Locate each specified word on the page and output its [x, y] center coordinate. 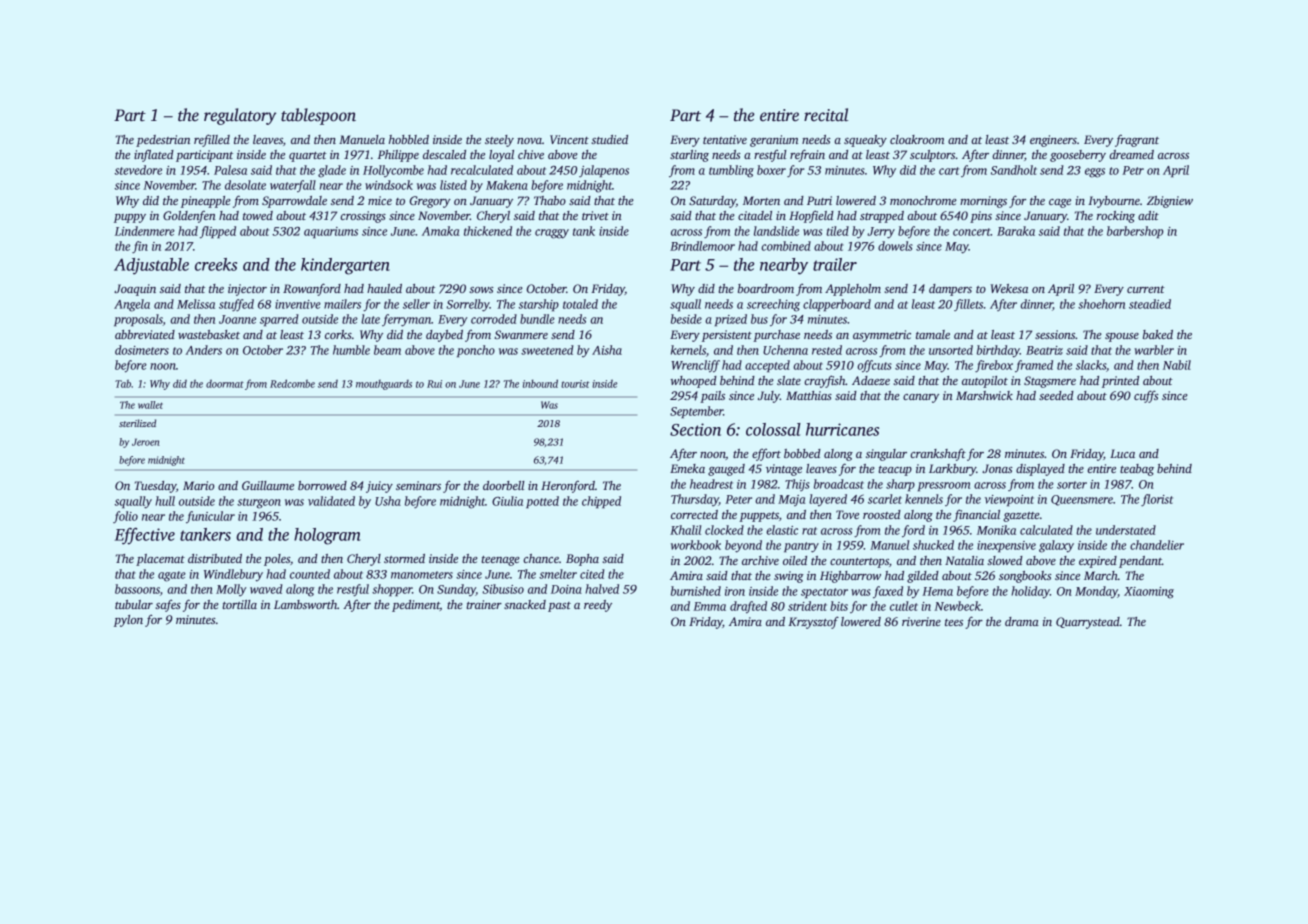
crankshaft [938, 454]
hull [165, 501]
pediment [416, 606]
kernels [688, 350]
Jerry [881, 233]
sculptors [932, 156]
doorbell [504, 485]
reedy [598, 606]
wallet [150, 405]
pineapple [206, 202]
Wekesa [1009, 288]
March [1101, 575]
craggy [552, 234]
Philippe [398, 156]
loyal [501, 156]
